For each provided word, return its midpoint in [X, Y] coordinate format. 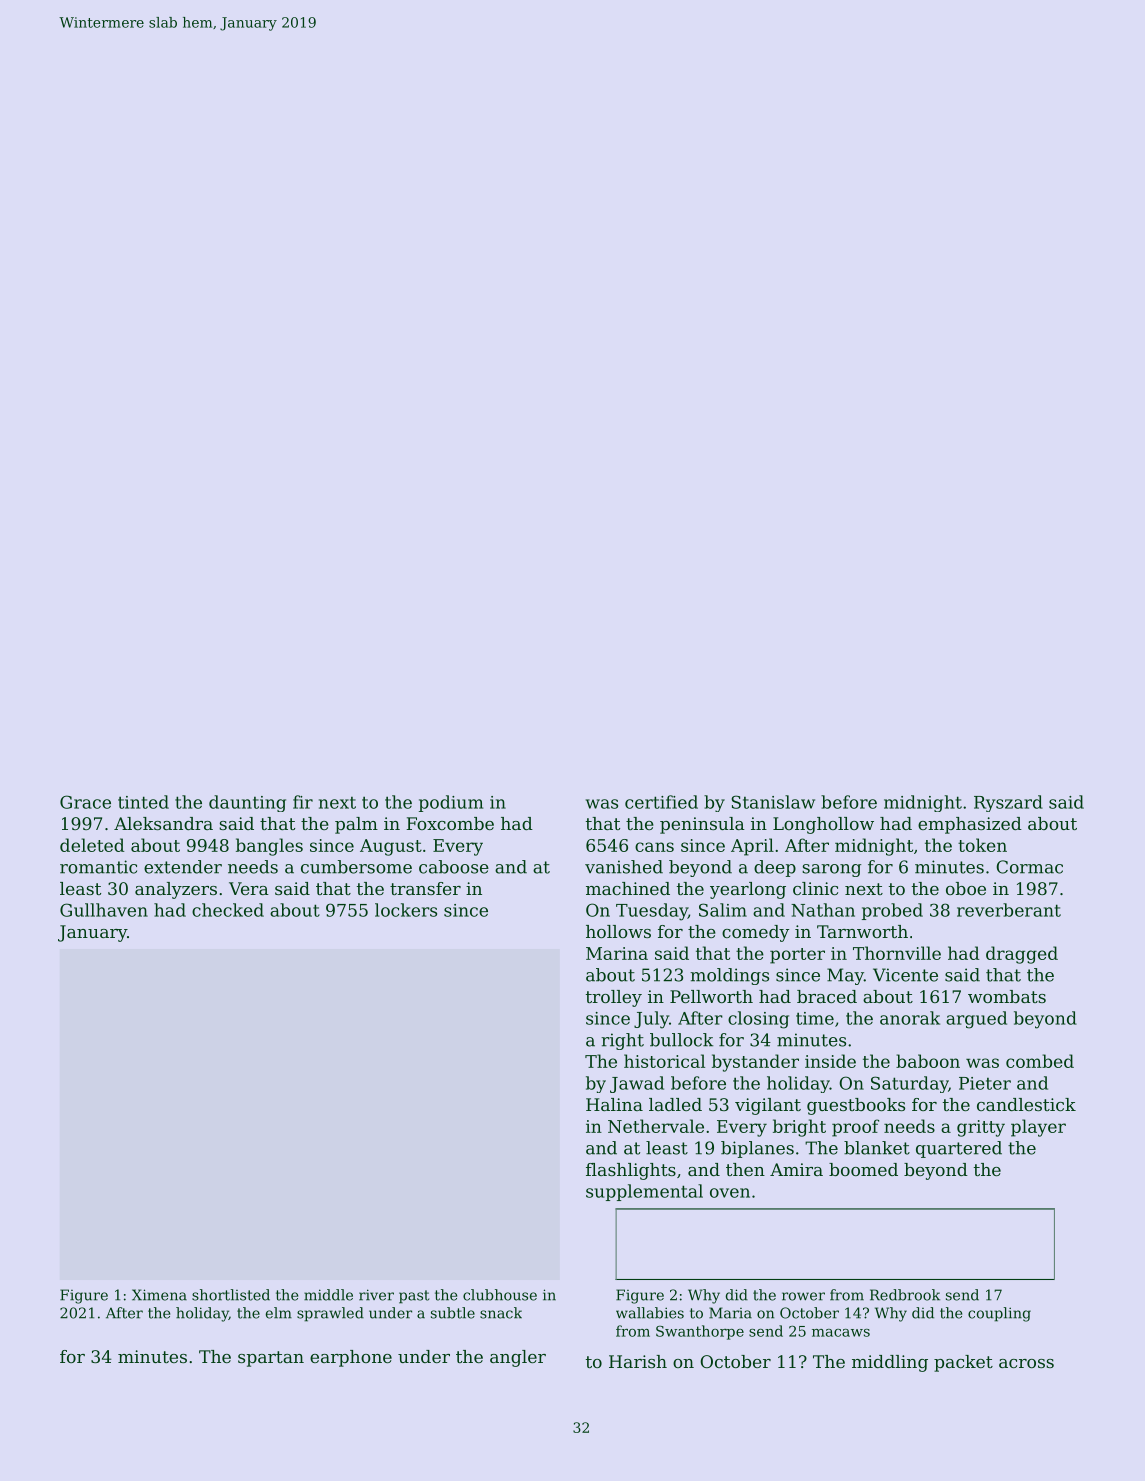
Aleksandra [163, 823]
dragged [1022, 955]
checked [228, 910]
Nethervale [656, 1126]
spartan [271, 1359]
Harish [638, 1361]
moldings [729, 976]
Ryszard [1008, 803]
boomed [863, 1169]
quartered [959, 1149]
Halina [614, 1104]
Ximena [159, 1295]
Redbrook [905, 1295]
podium [451, 803]
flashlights [631, 1171]
